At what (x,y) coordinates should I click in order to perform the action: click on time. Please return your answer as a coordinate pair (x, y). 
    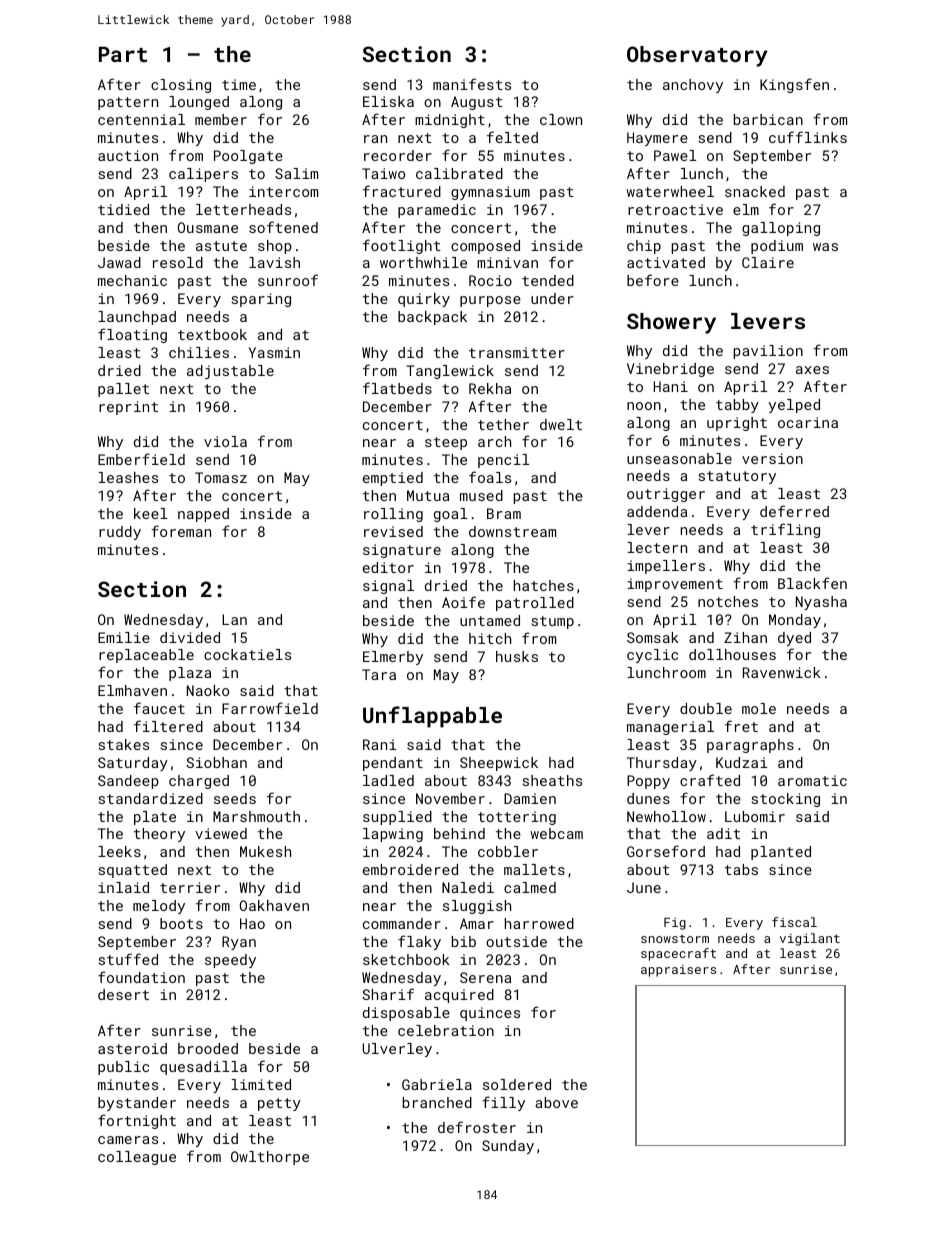
    Looking at the image, I should click on (239, 84).
